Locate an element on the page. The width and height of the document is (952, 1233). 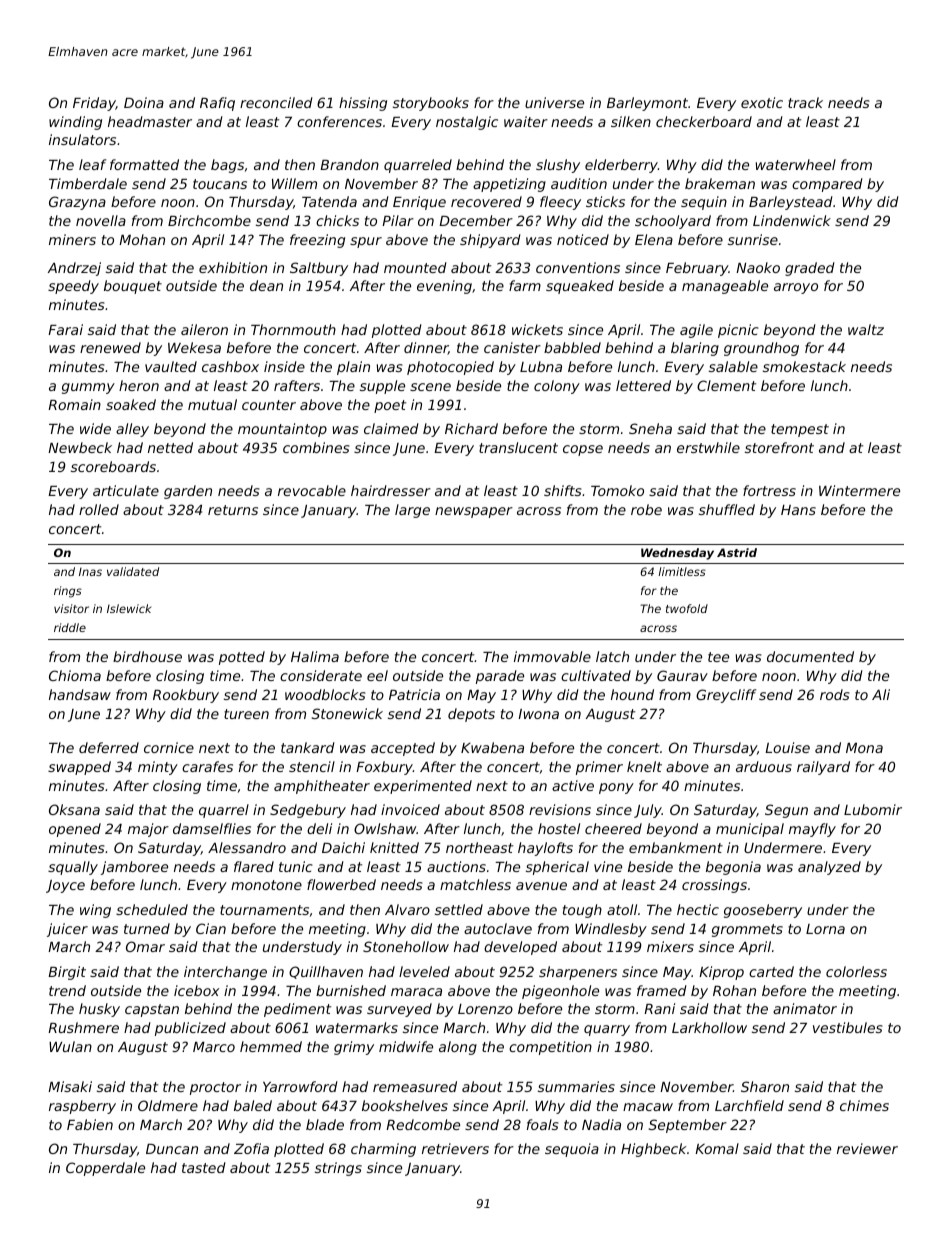
validated is located at coordinates (133, 571).
